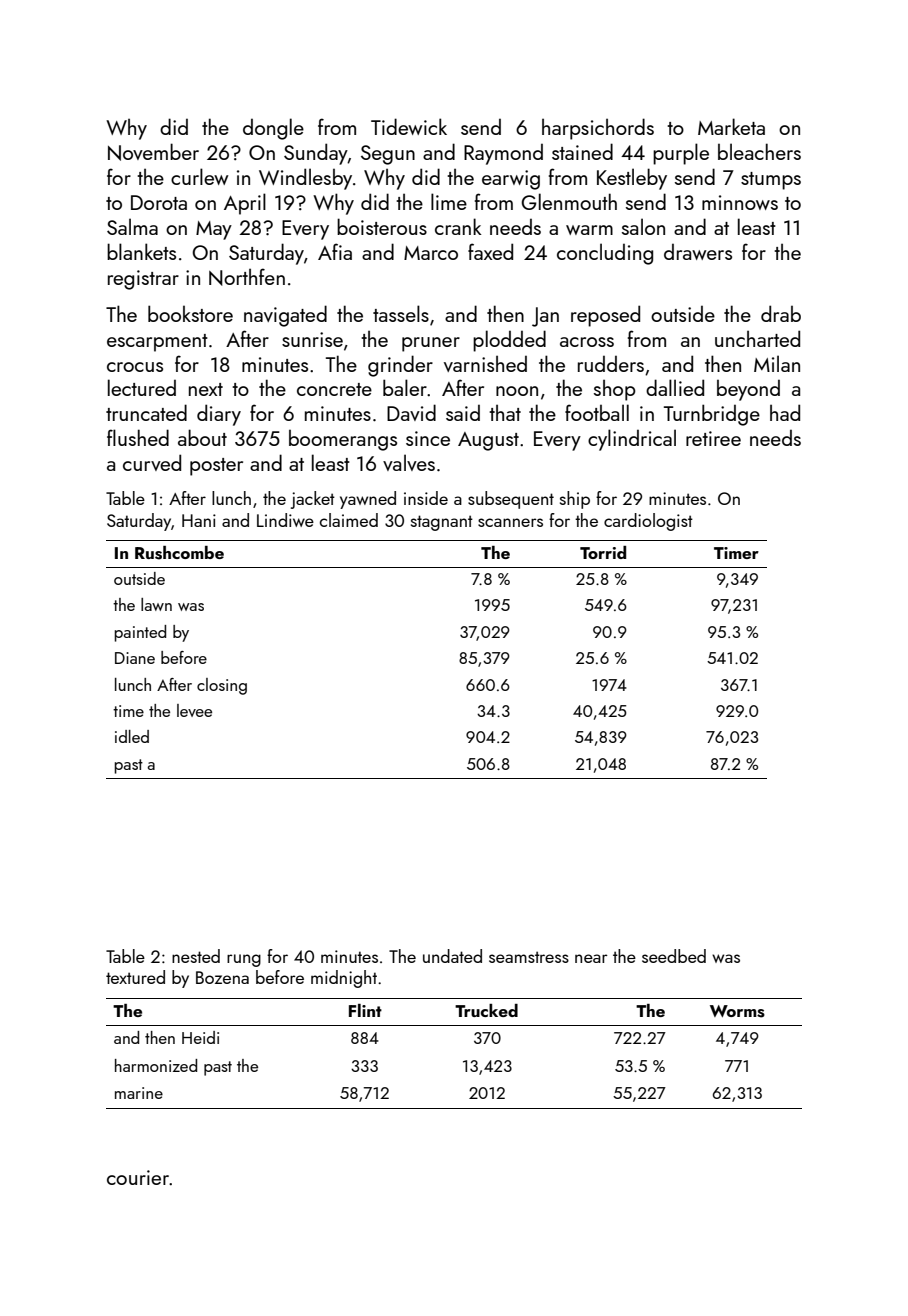  I want to click on nested, so click(196, 956).
